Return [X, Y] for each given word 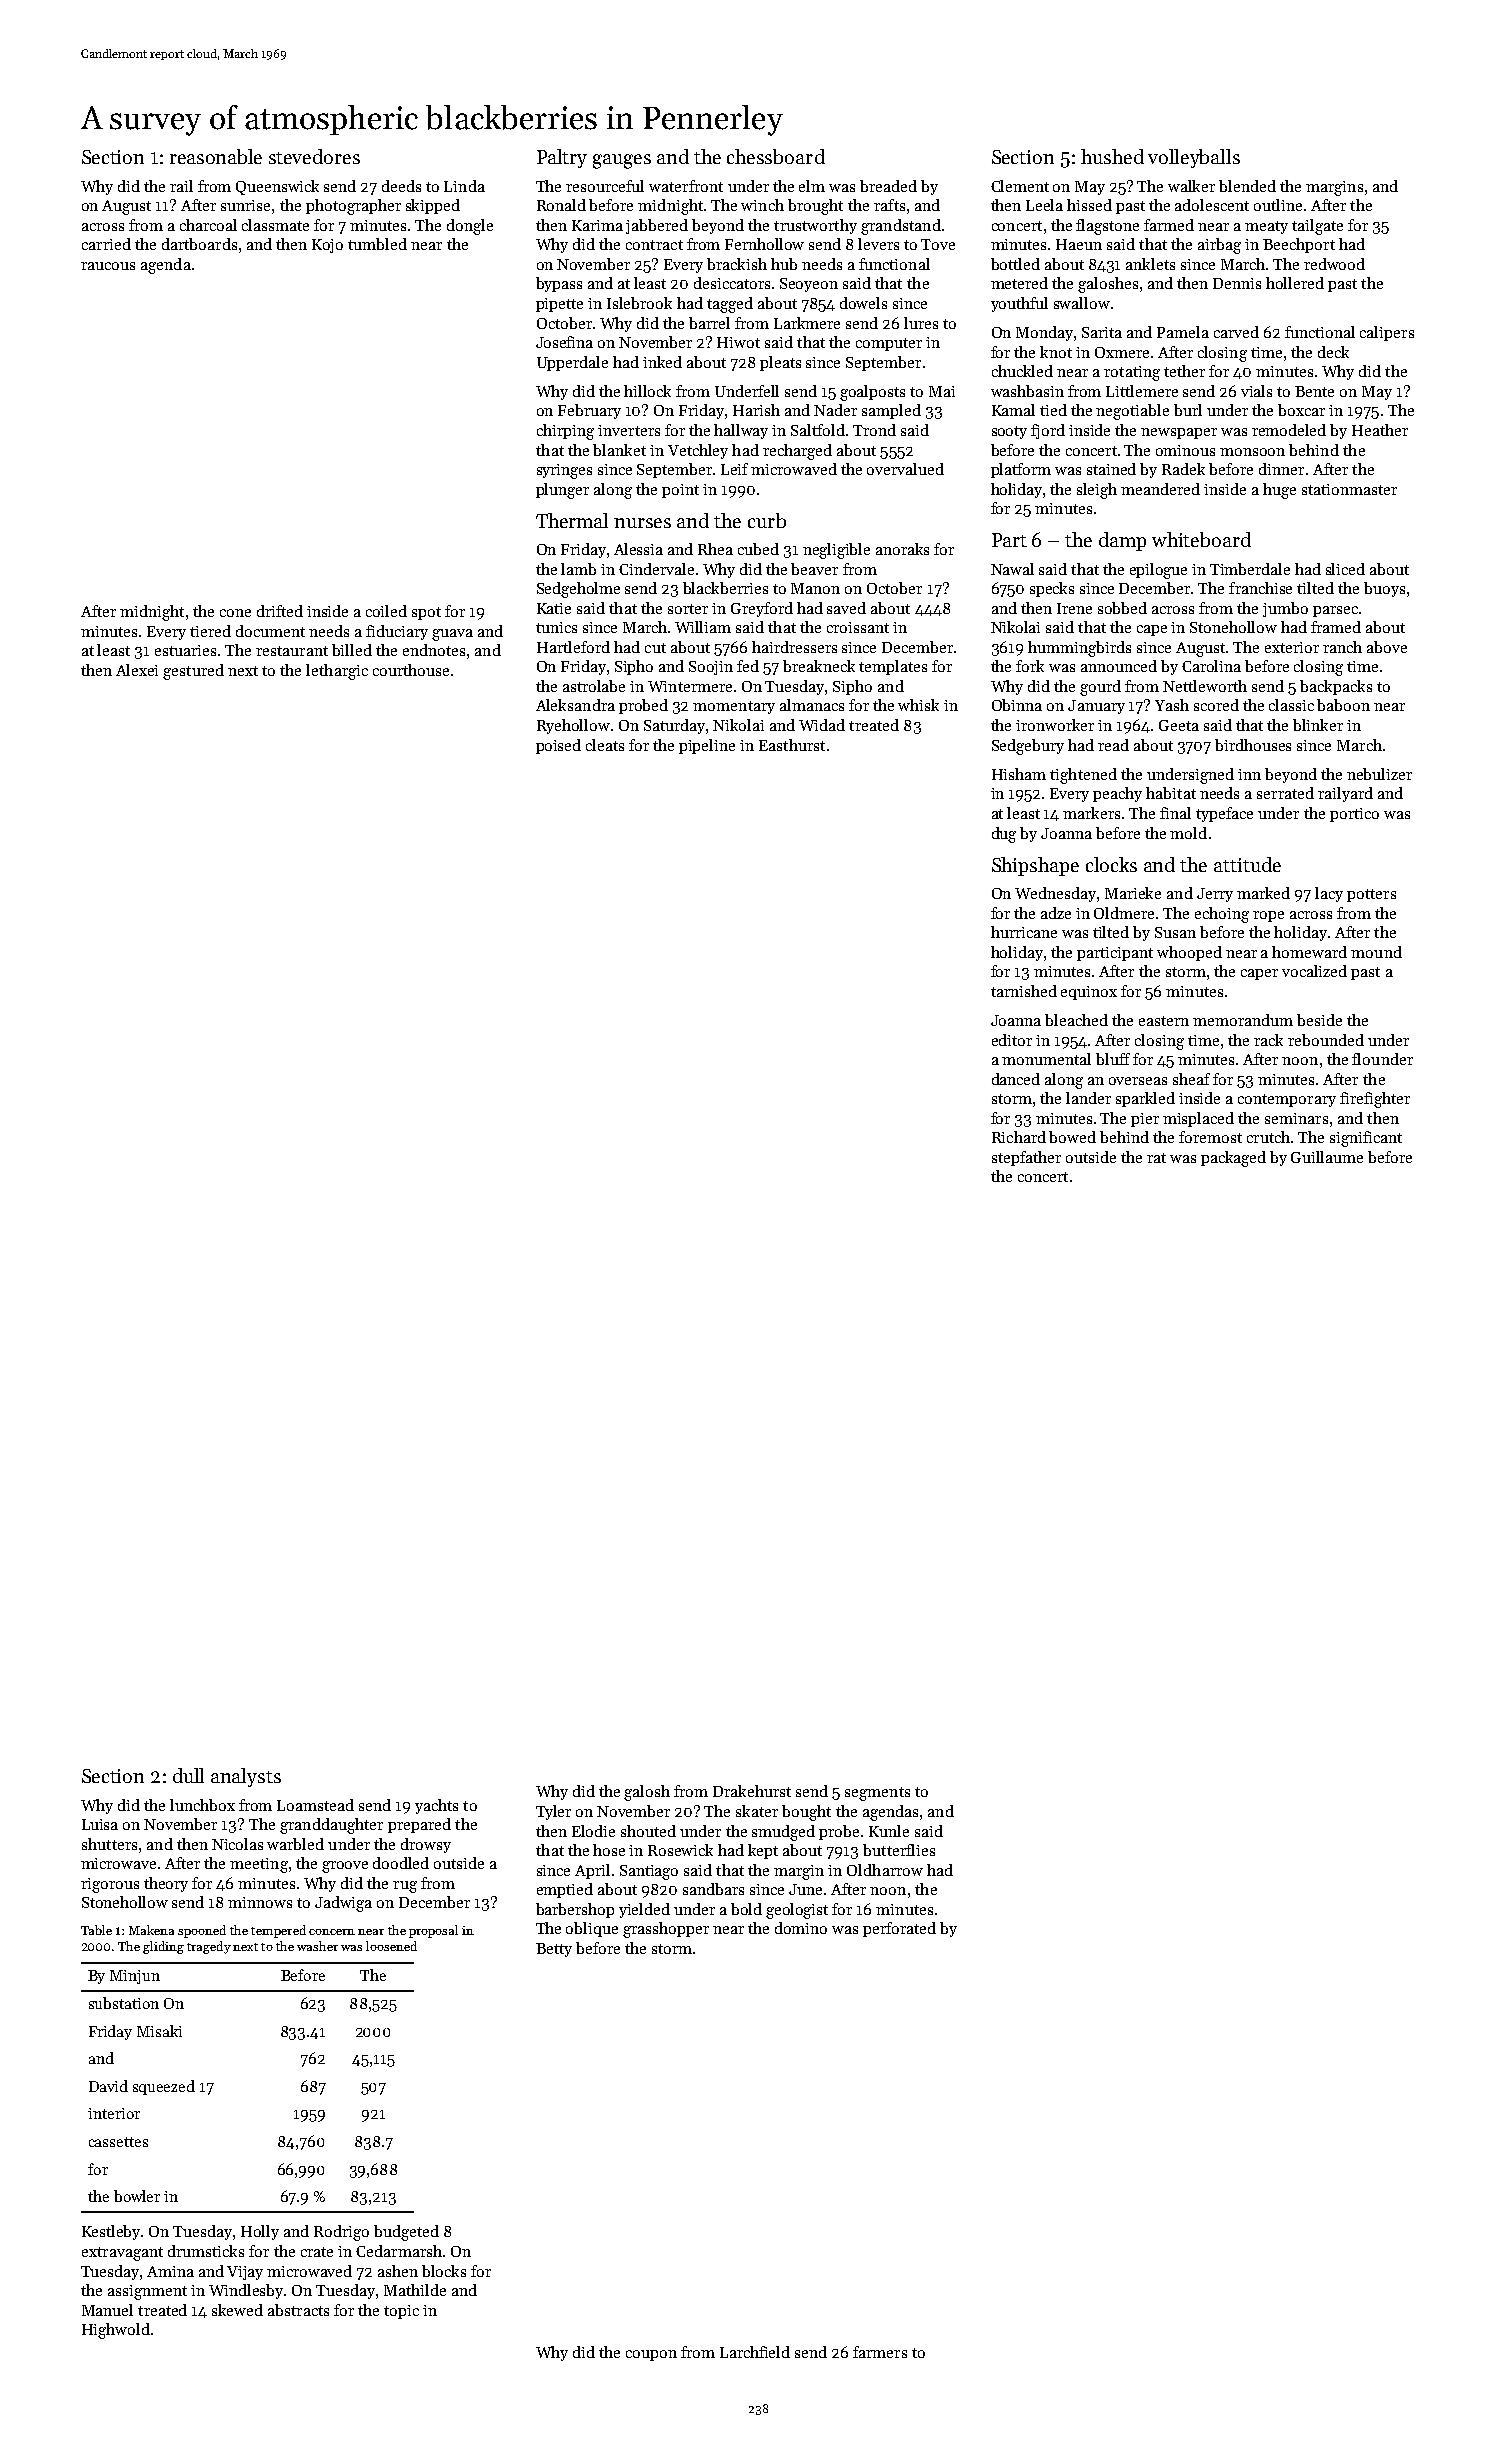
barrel [709, 323]
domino [801, 1928]
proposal [433, 1931]
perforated [899, 1929]
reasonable [216, 156]
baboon [1343, 705]
